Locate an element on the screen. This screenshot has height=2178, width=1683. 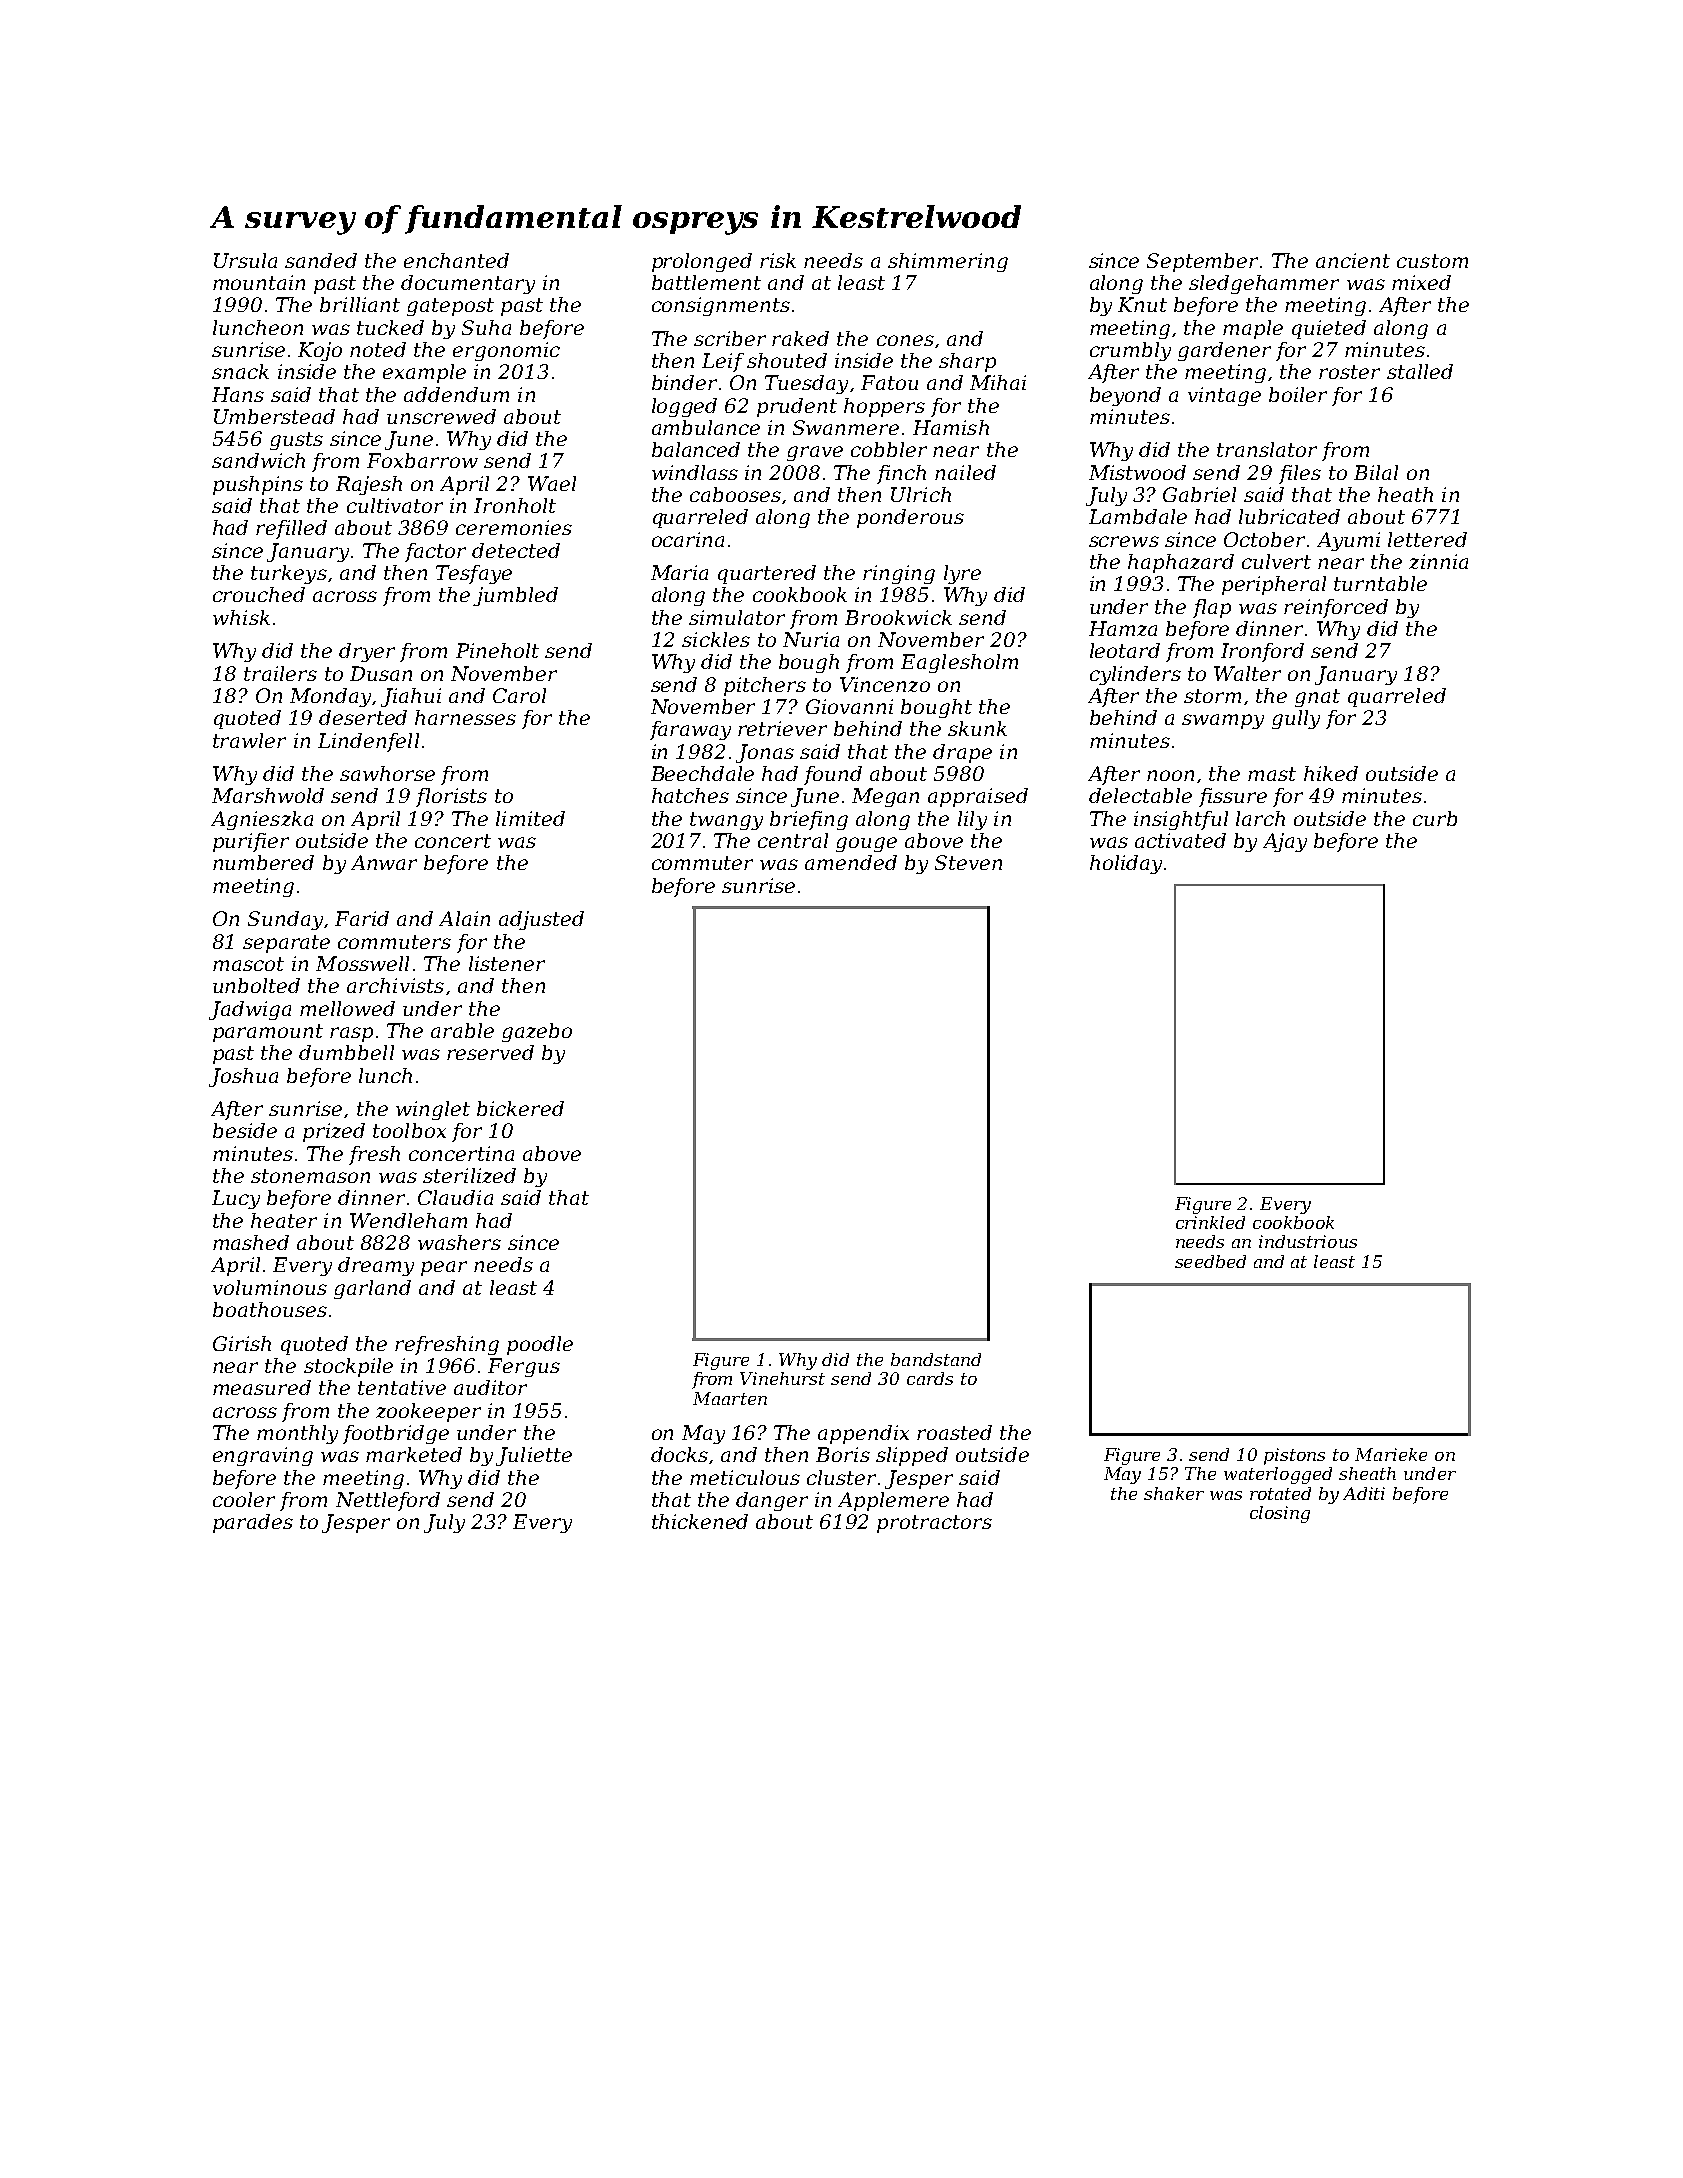
thickened is located at coordinates (700, 1521).
